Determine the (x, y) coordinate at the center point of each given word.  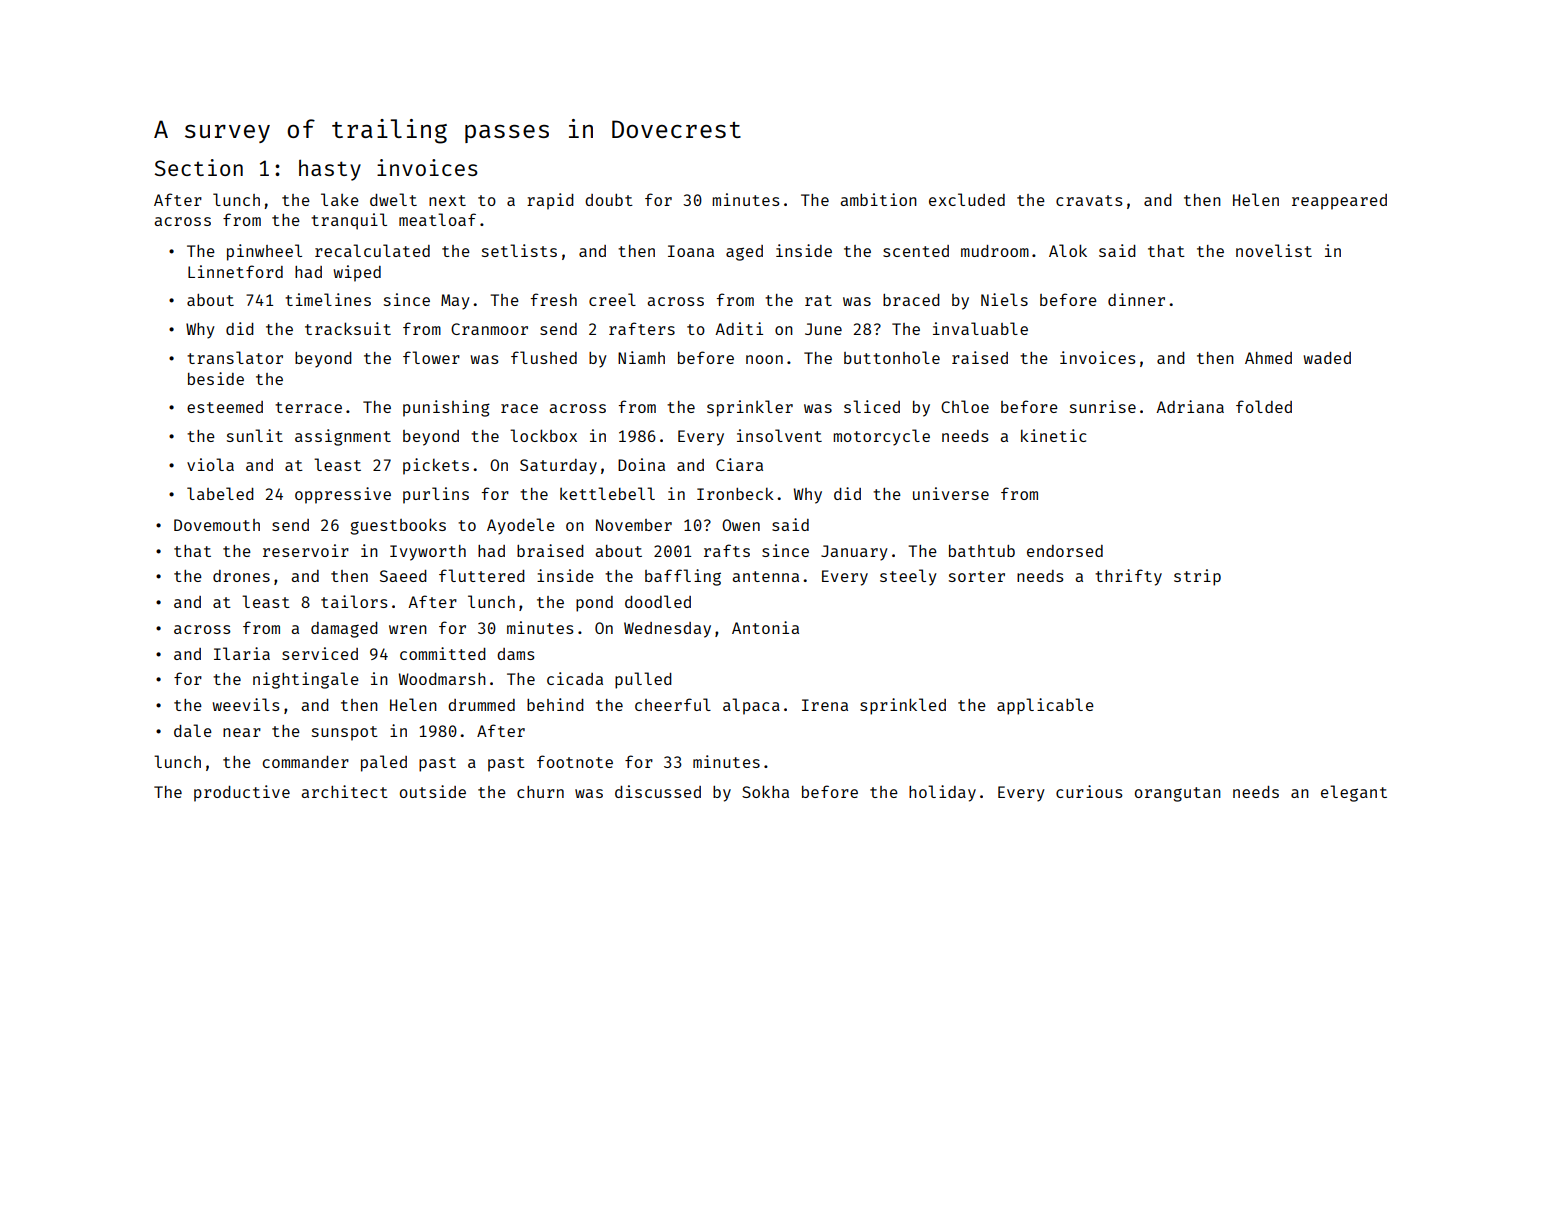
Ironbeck (735, 494)
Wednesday (667, 630)
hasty (330, 170)
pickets (436, 466)
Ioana (691, 251)
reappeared (1339, 202)
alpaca (751, 706)
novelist (1274, 250)
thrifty (1128, 577)
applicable (1045, 706)
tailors (354, 601)
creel (612, 299)
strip (1197, 577)
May (455, 302)
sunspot (345, 733)
